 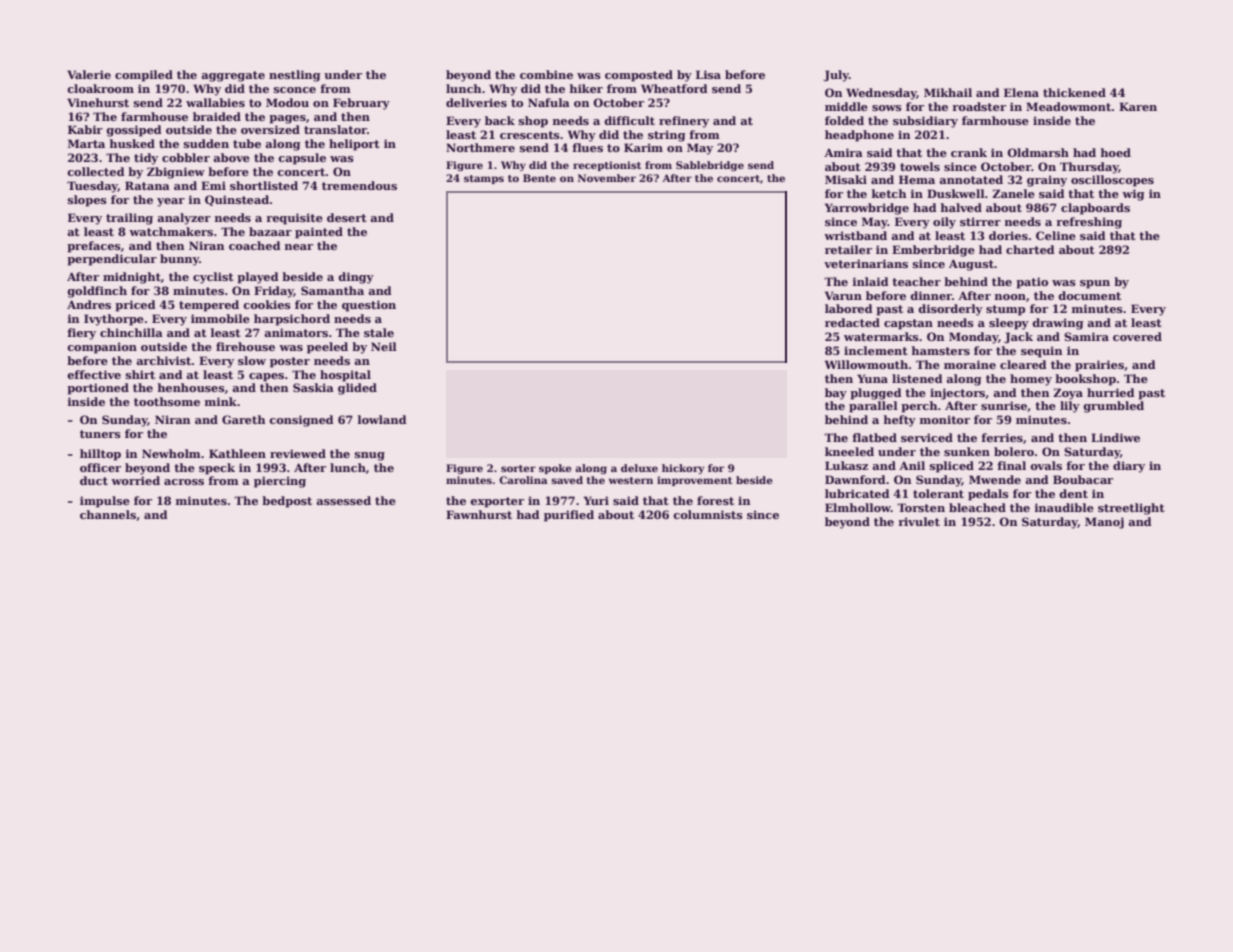 What do you see at coordinates (708, 74) in the page?
I see `Lisa` at bounding box center [708, 74].
